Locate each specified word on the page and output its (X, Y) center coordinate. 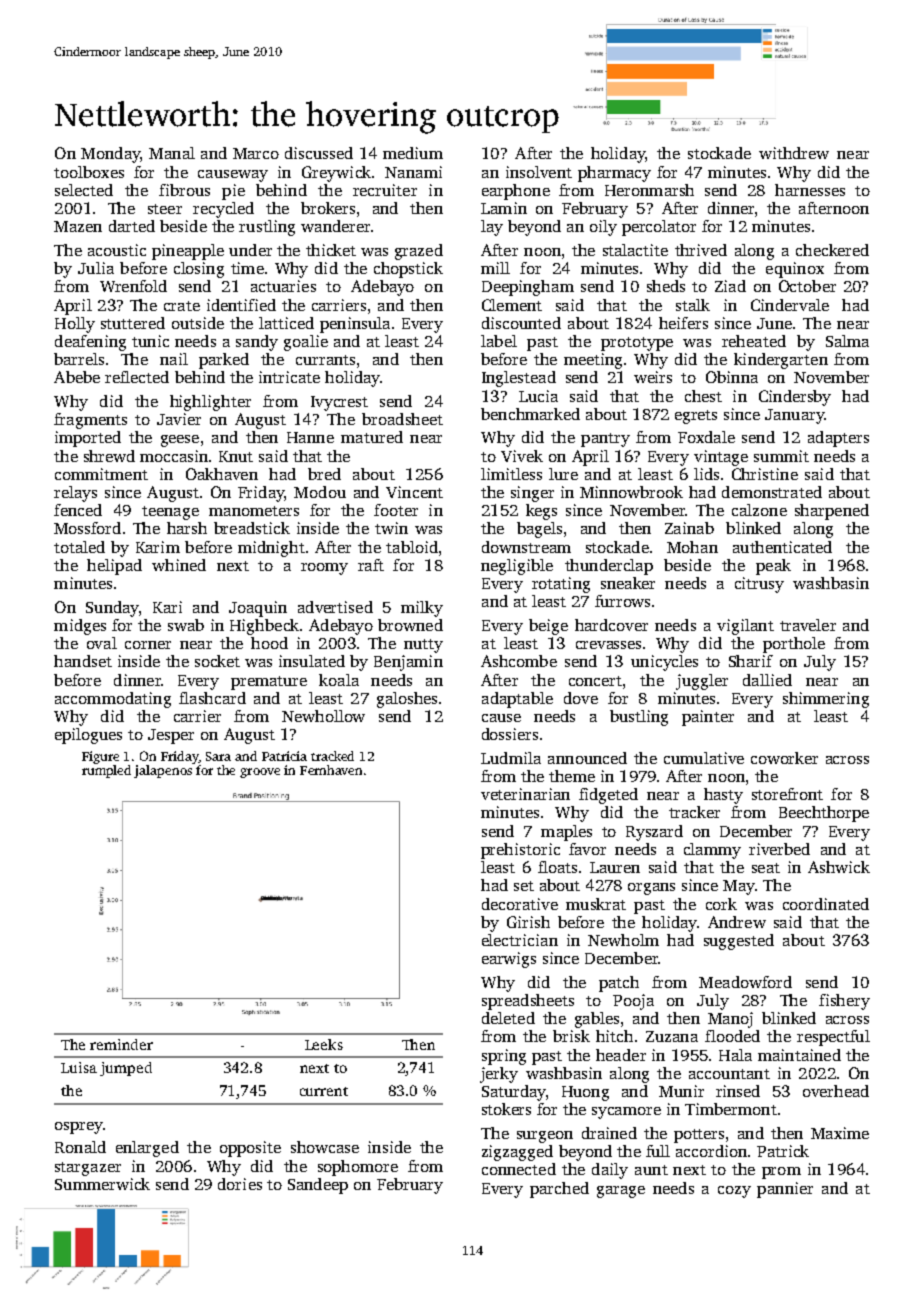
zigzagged (517, 1153)
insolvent (539, 172)
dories (240, 1184)
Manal (172, 153)
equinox (795, 270)
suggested (739, 942)
